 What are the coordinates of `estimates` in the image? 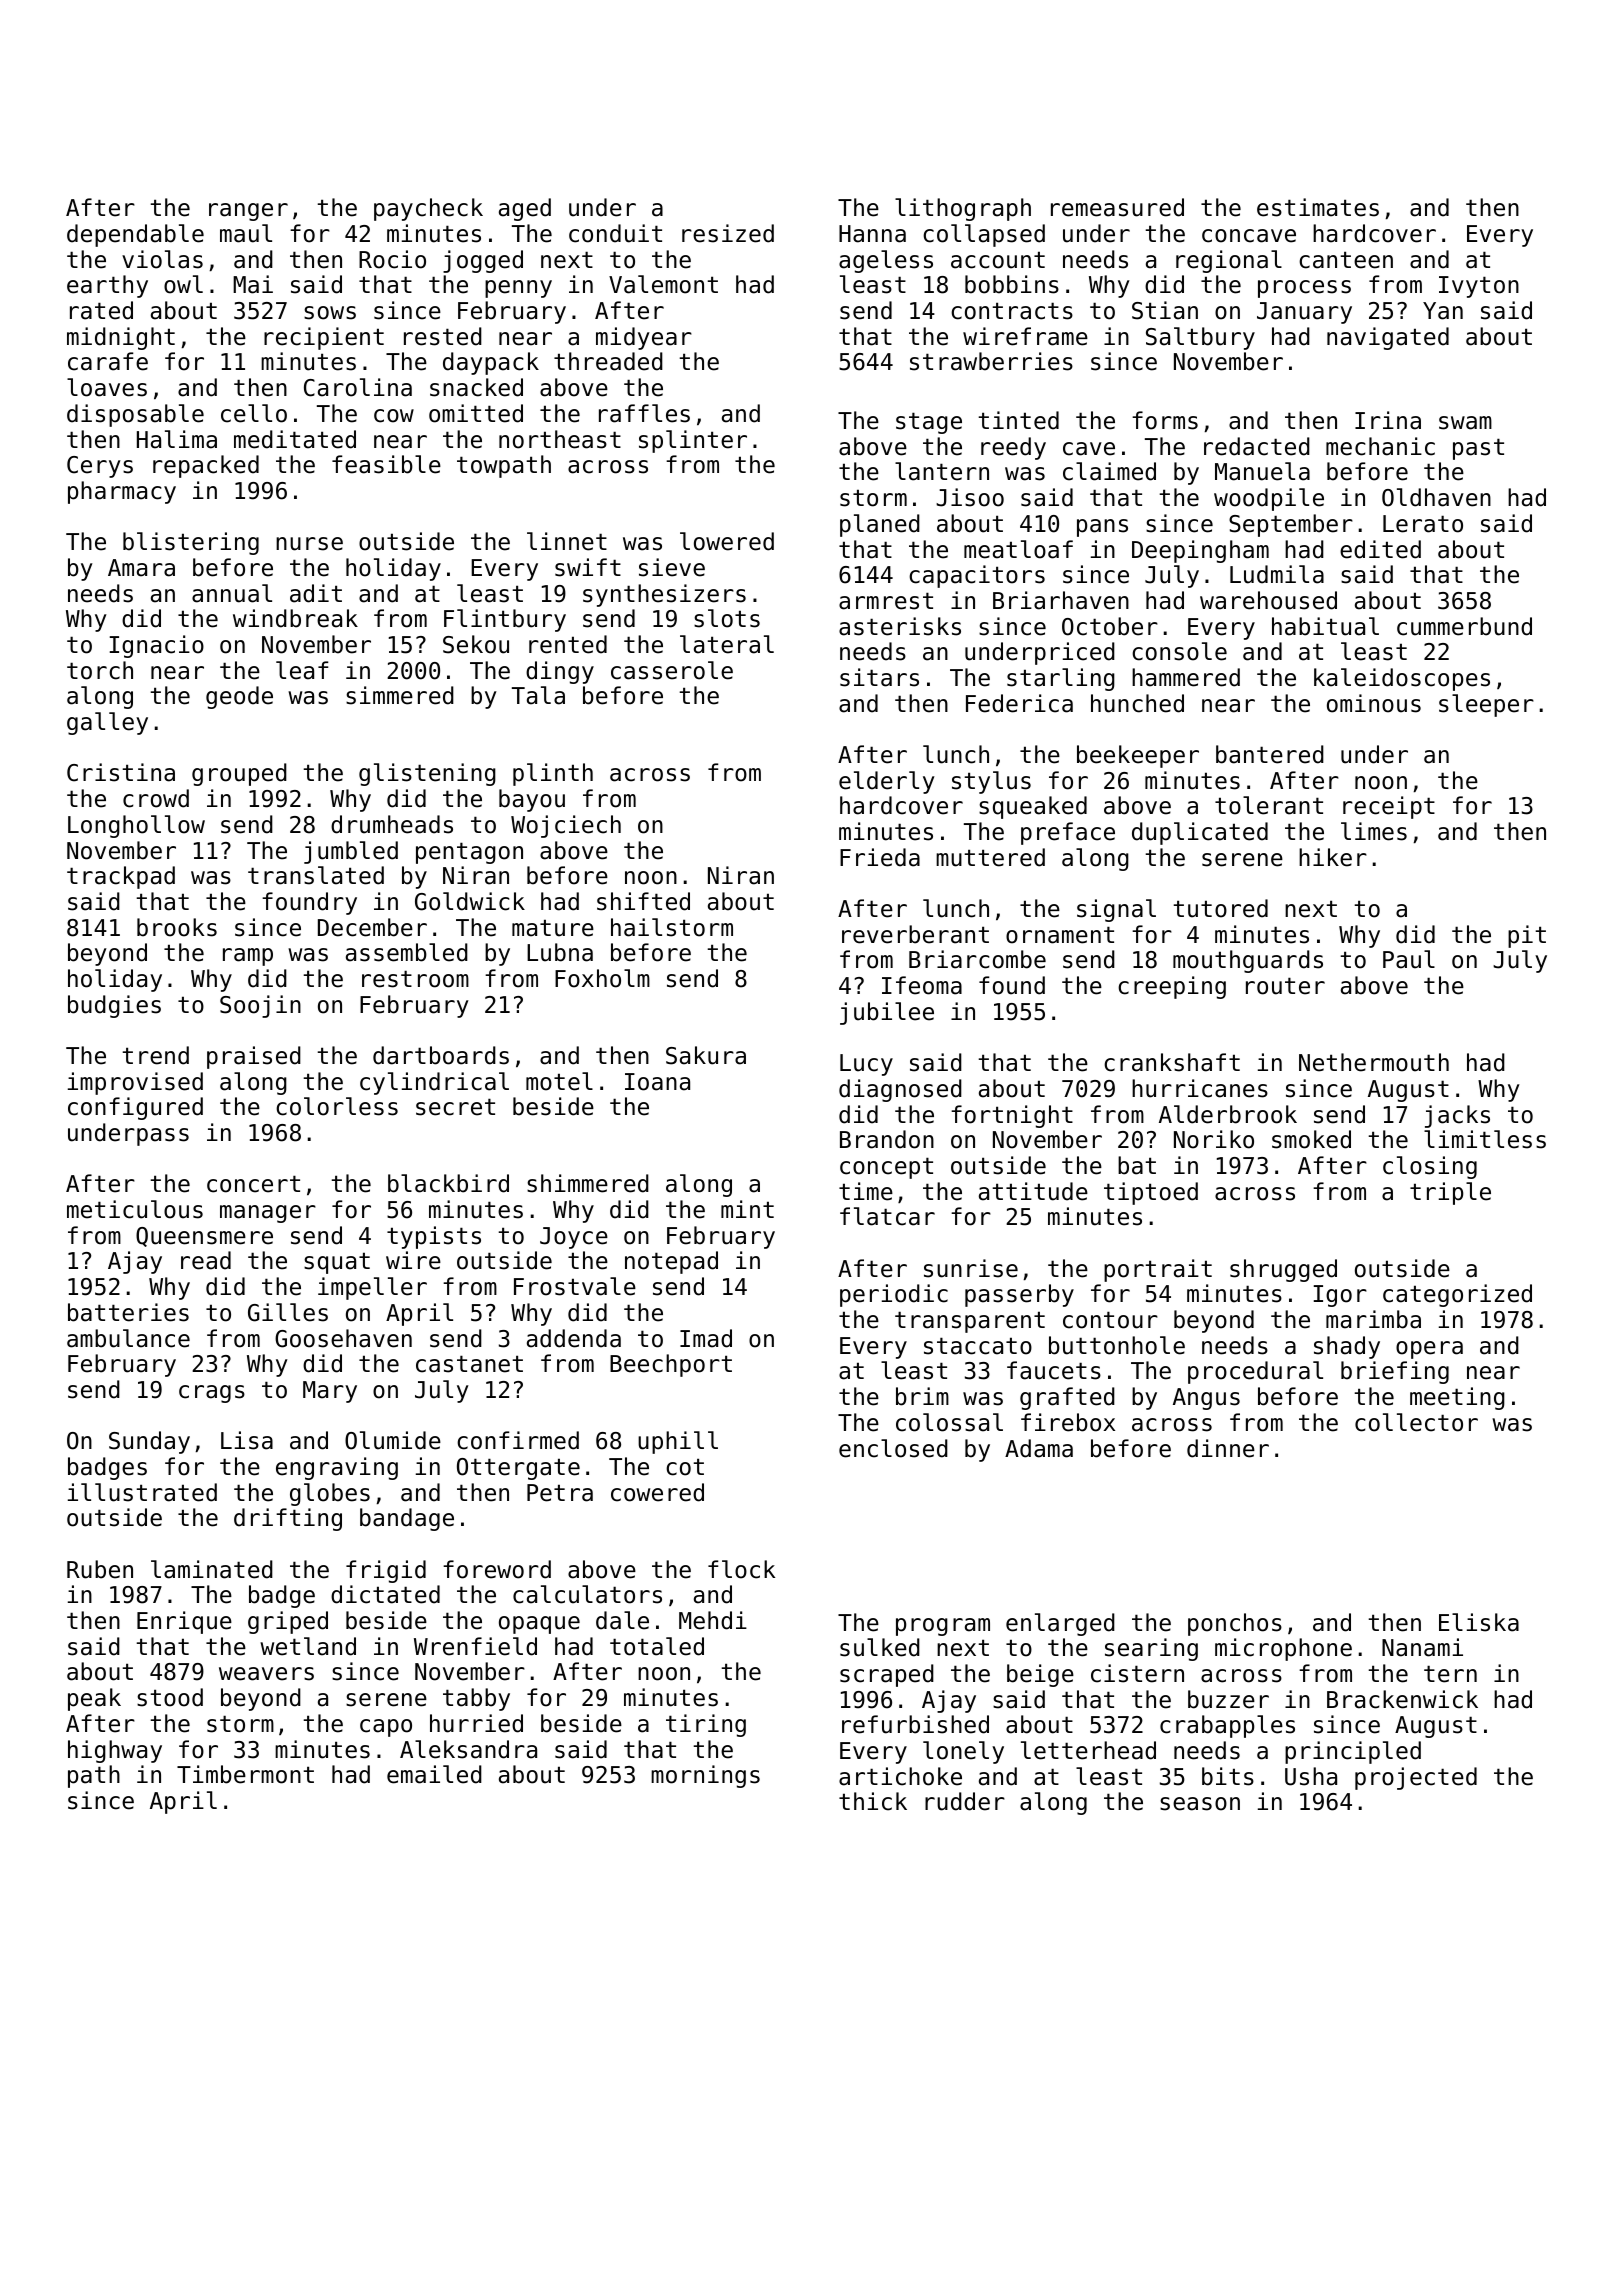 It's located at (1318, 207).
